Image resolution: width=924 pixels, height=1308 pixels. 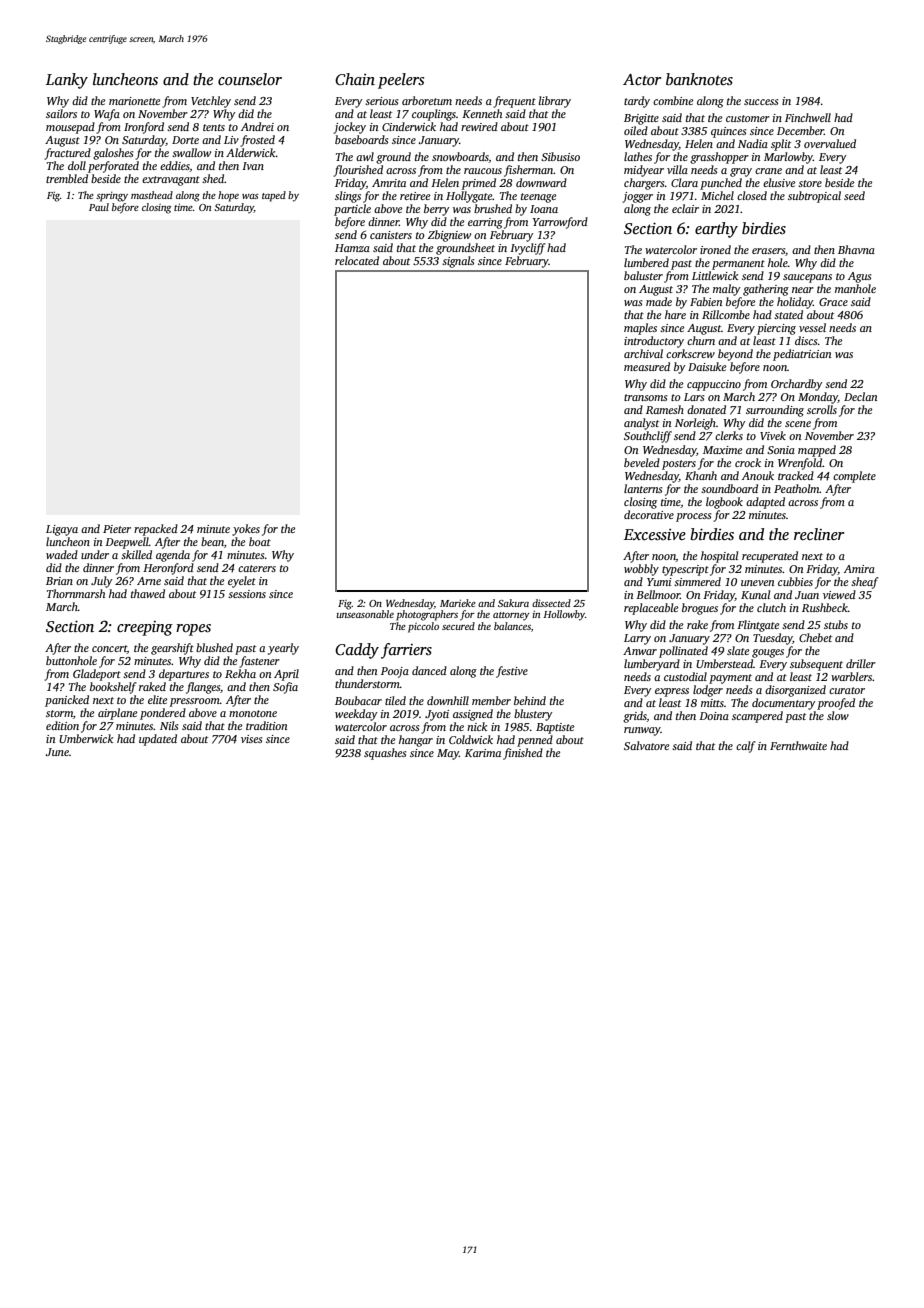 I want to click on vises, so click(x=251, y=739).
